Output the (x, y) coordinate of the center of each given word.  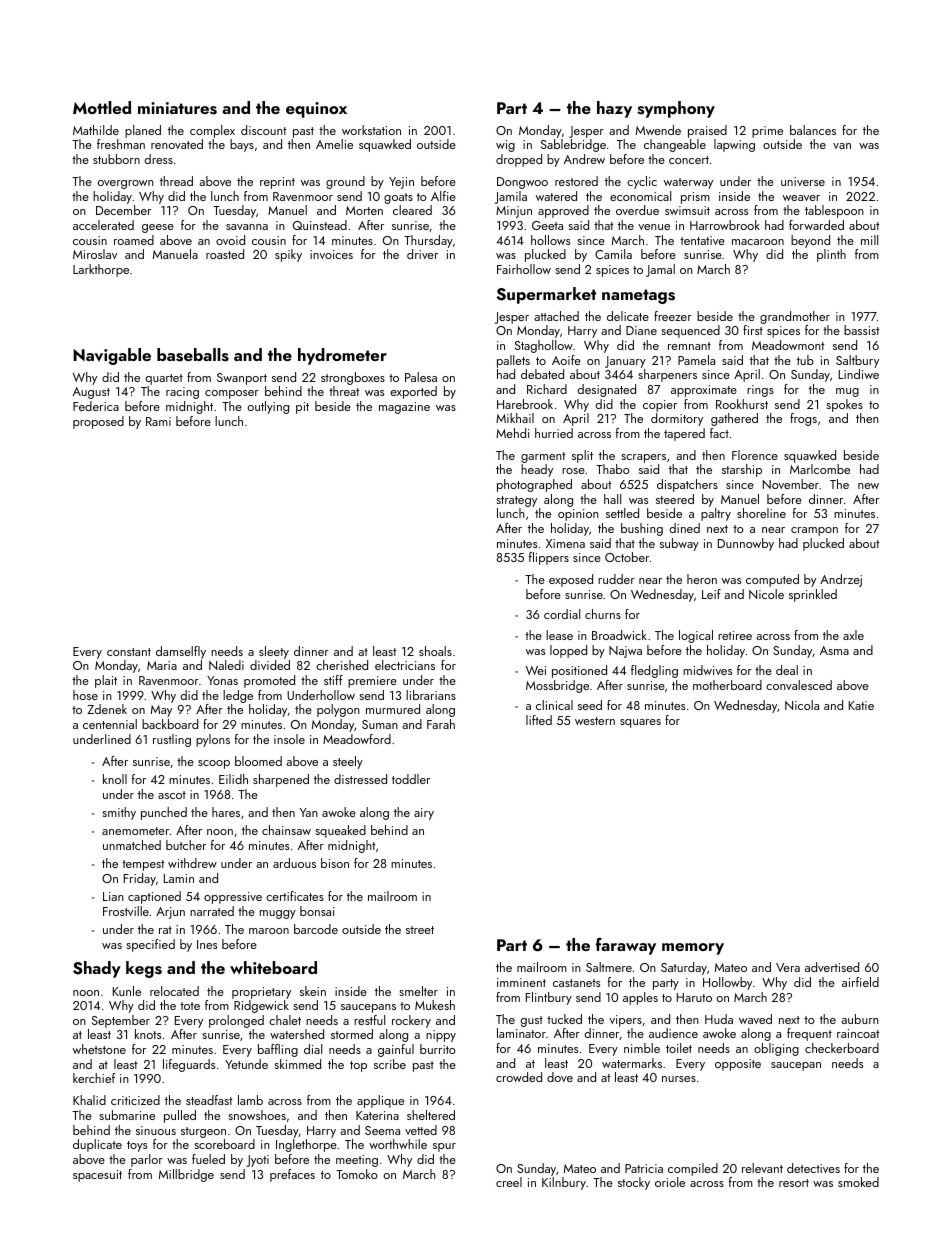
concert (689, 160)
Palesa (421, 377)
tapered (684, 434)
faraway (626, 946)
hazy (614, 109)
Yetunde (246, 1064)
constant (129, 652)
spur (444, 1147)
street (420, 930)
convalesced (799, 685)
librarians (431, 695)
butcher (186, 845)
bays (242, 145)
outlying (268, 407)
